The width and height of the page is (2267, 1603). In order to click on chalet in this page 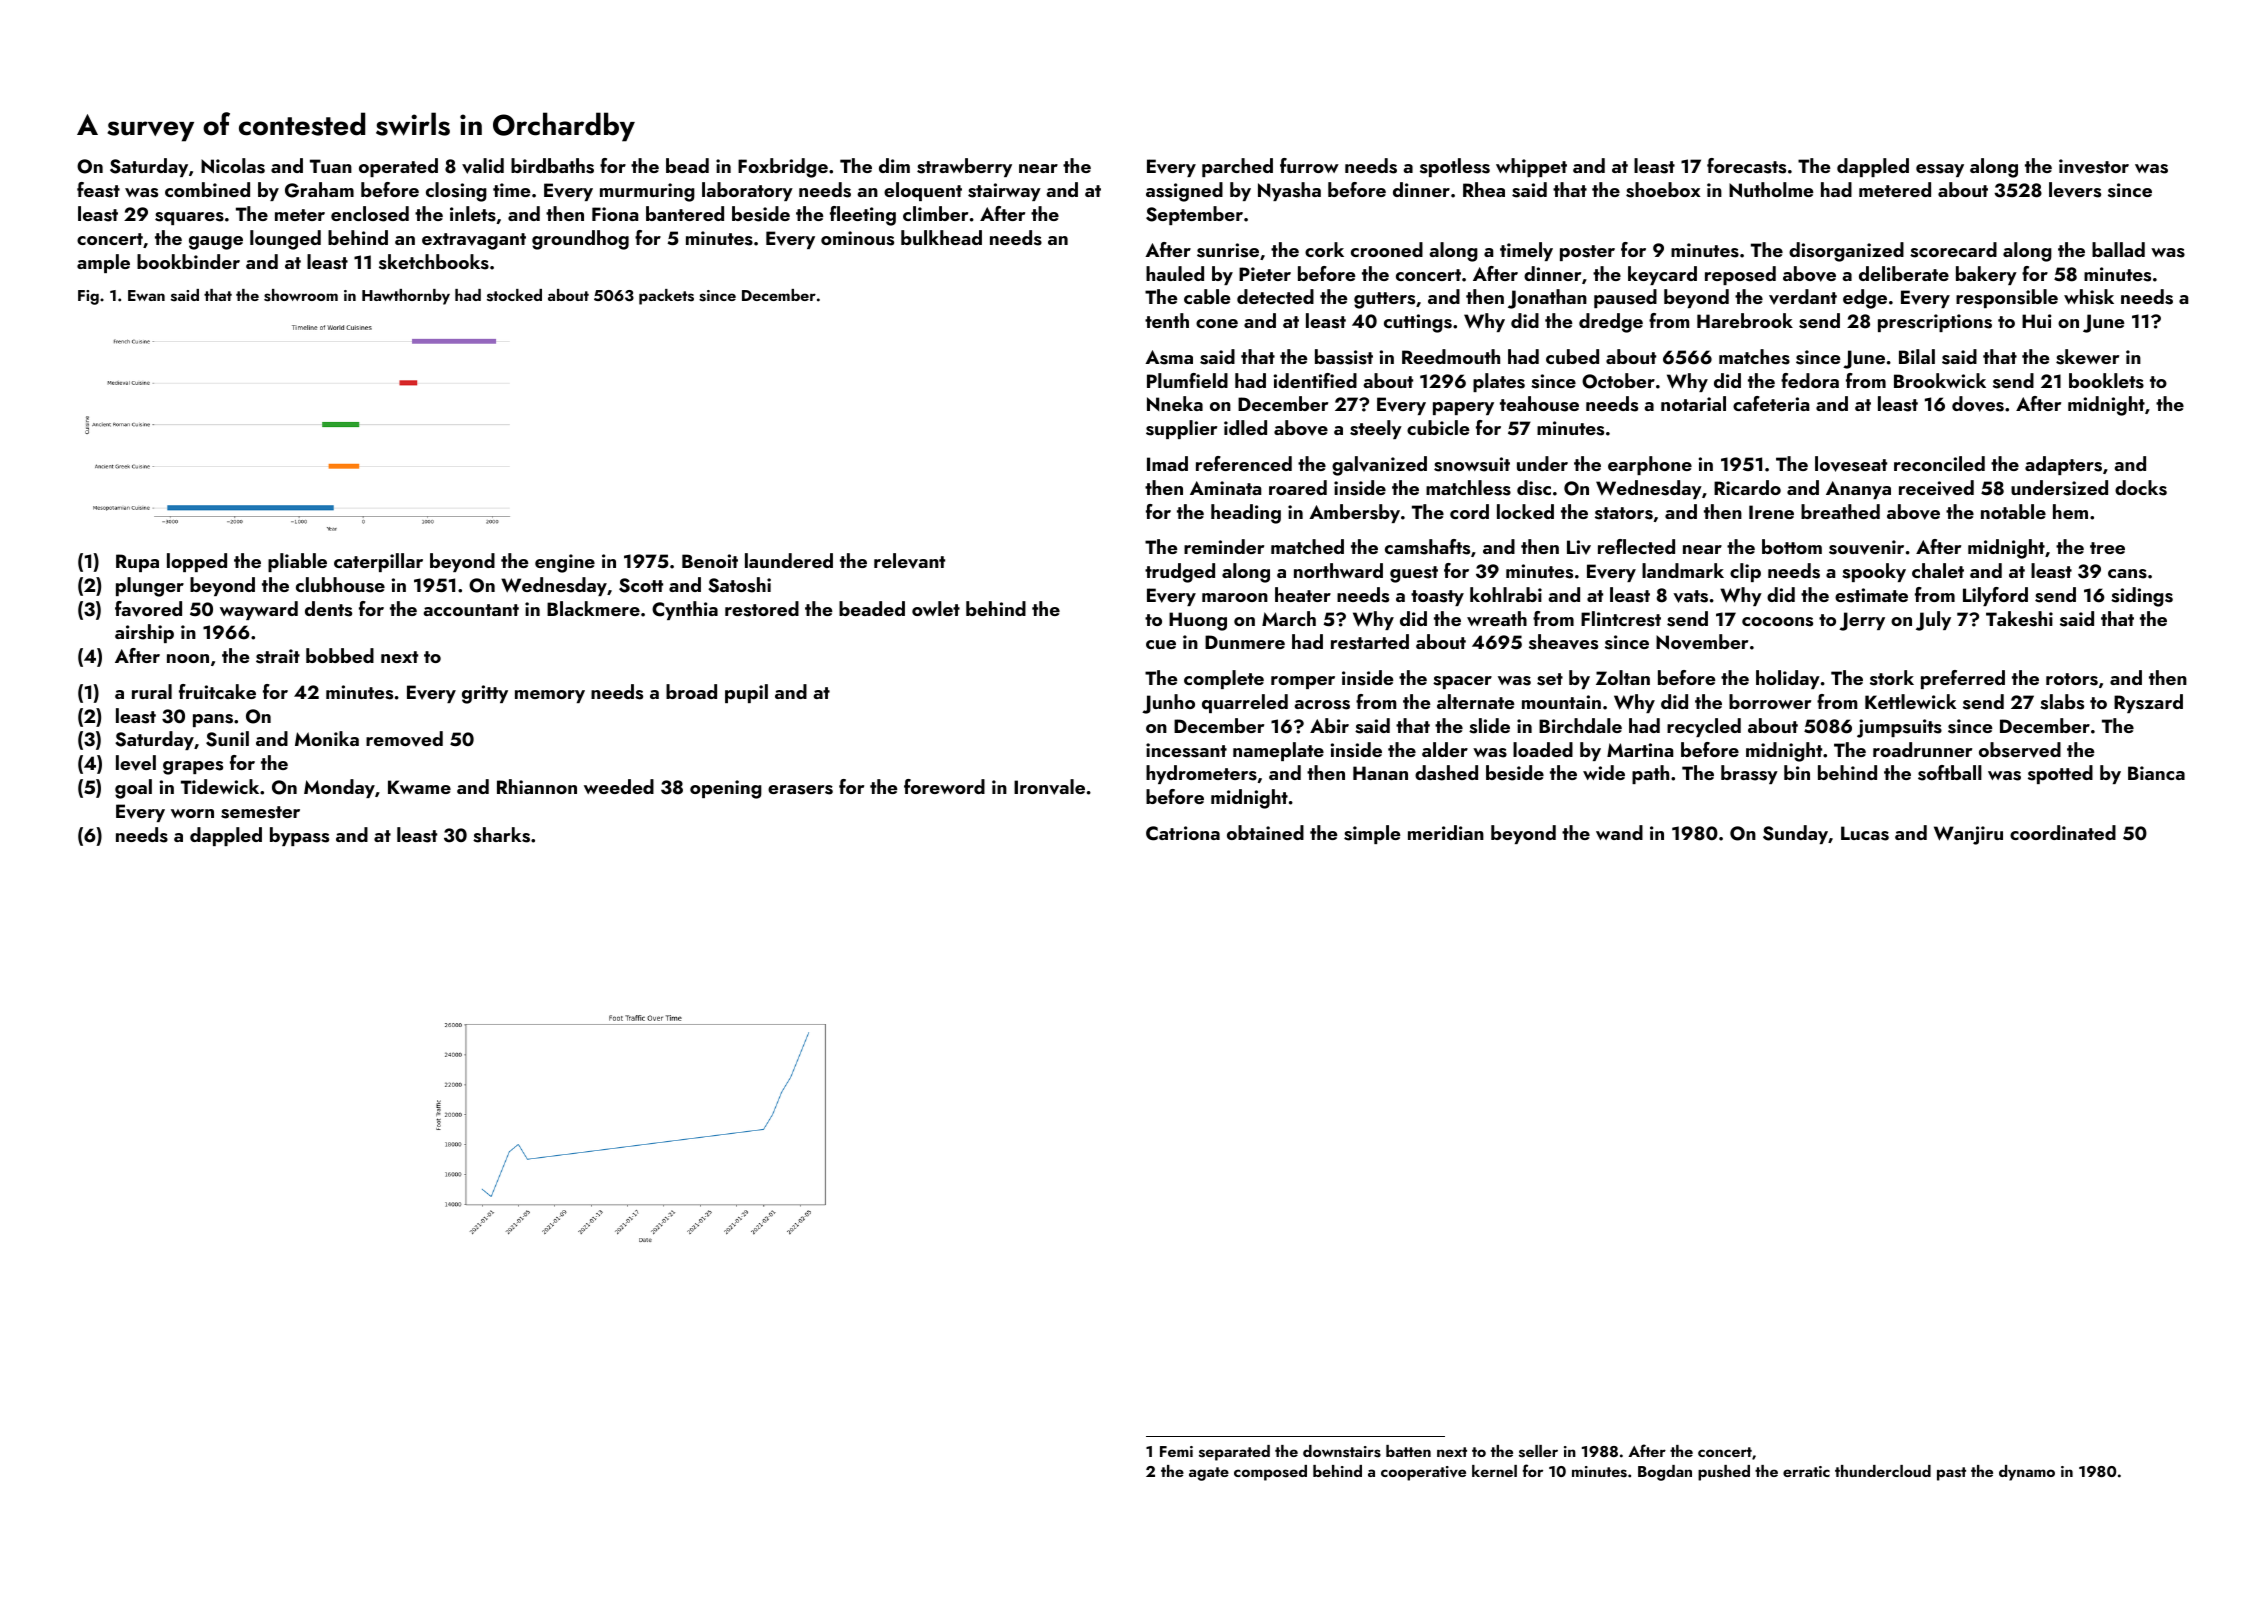, I will do `click(1938, 570)`.
